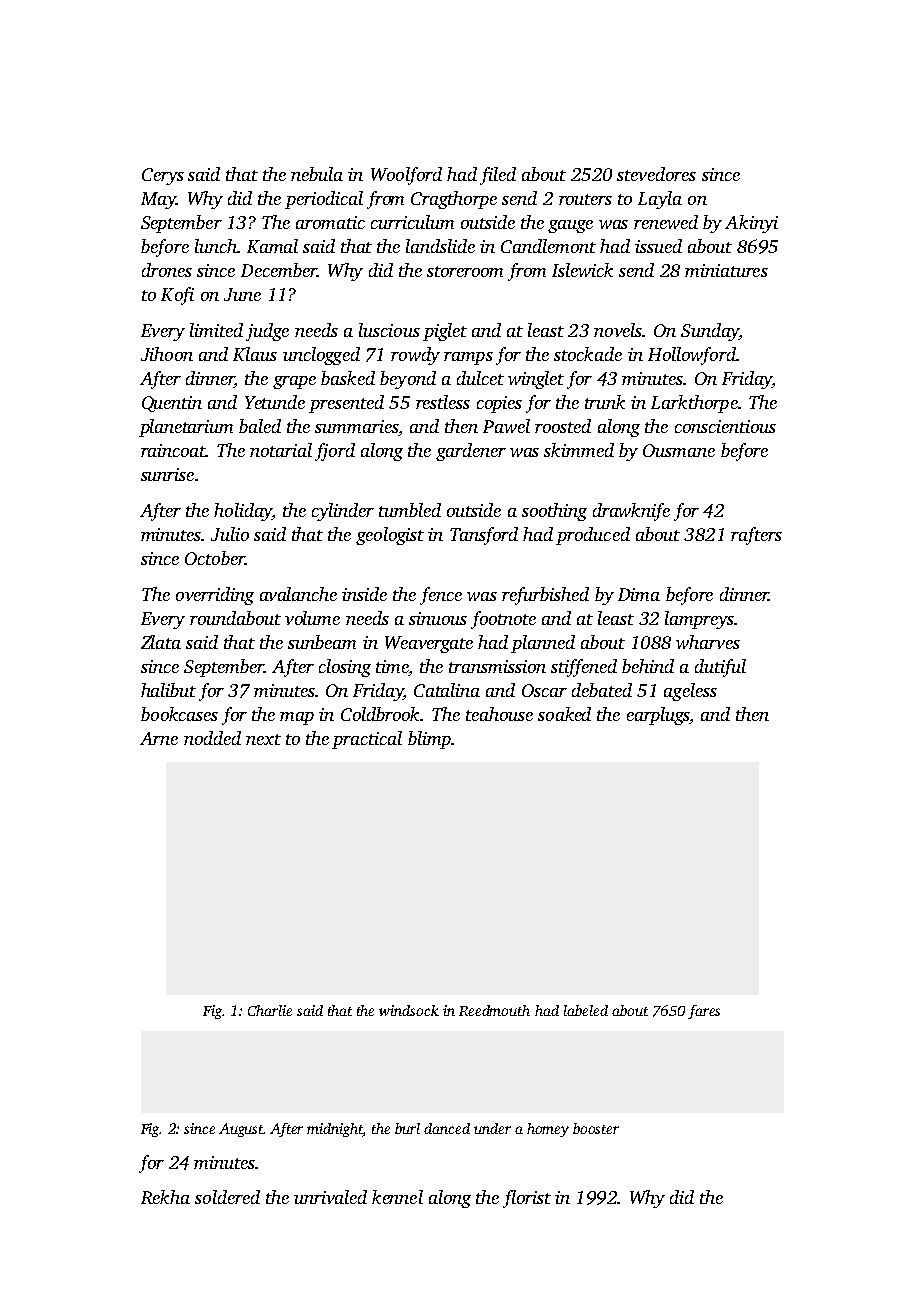 This screenshot has width=924, height=1311. I want to click on Arne, so click(159, 738).
